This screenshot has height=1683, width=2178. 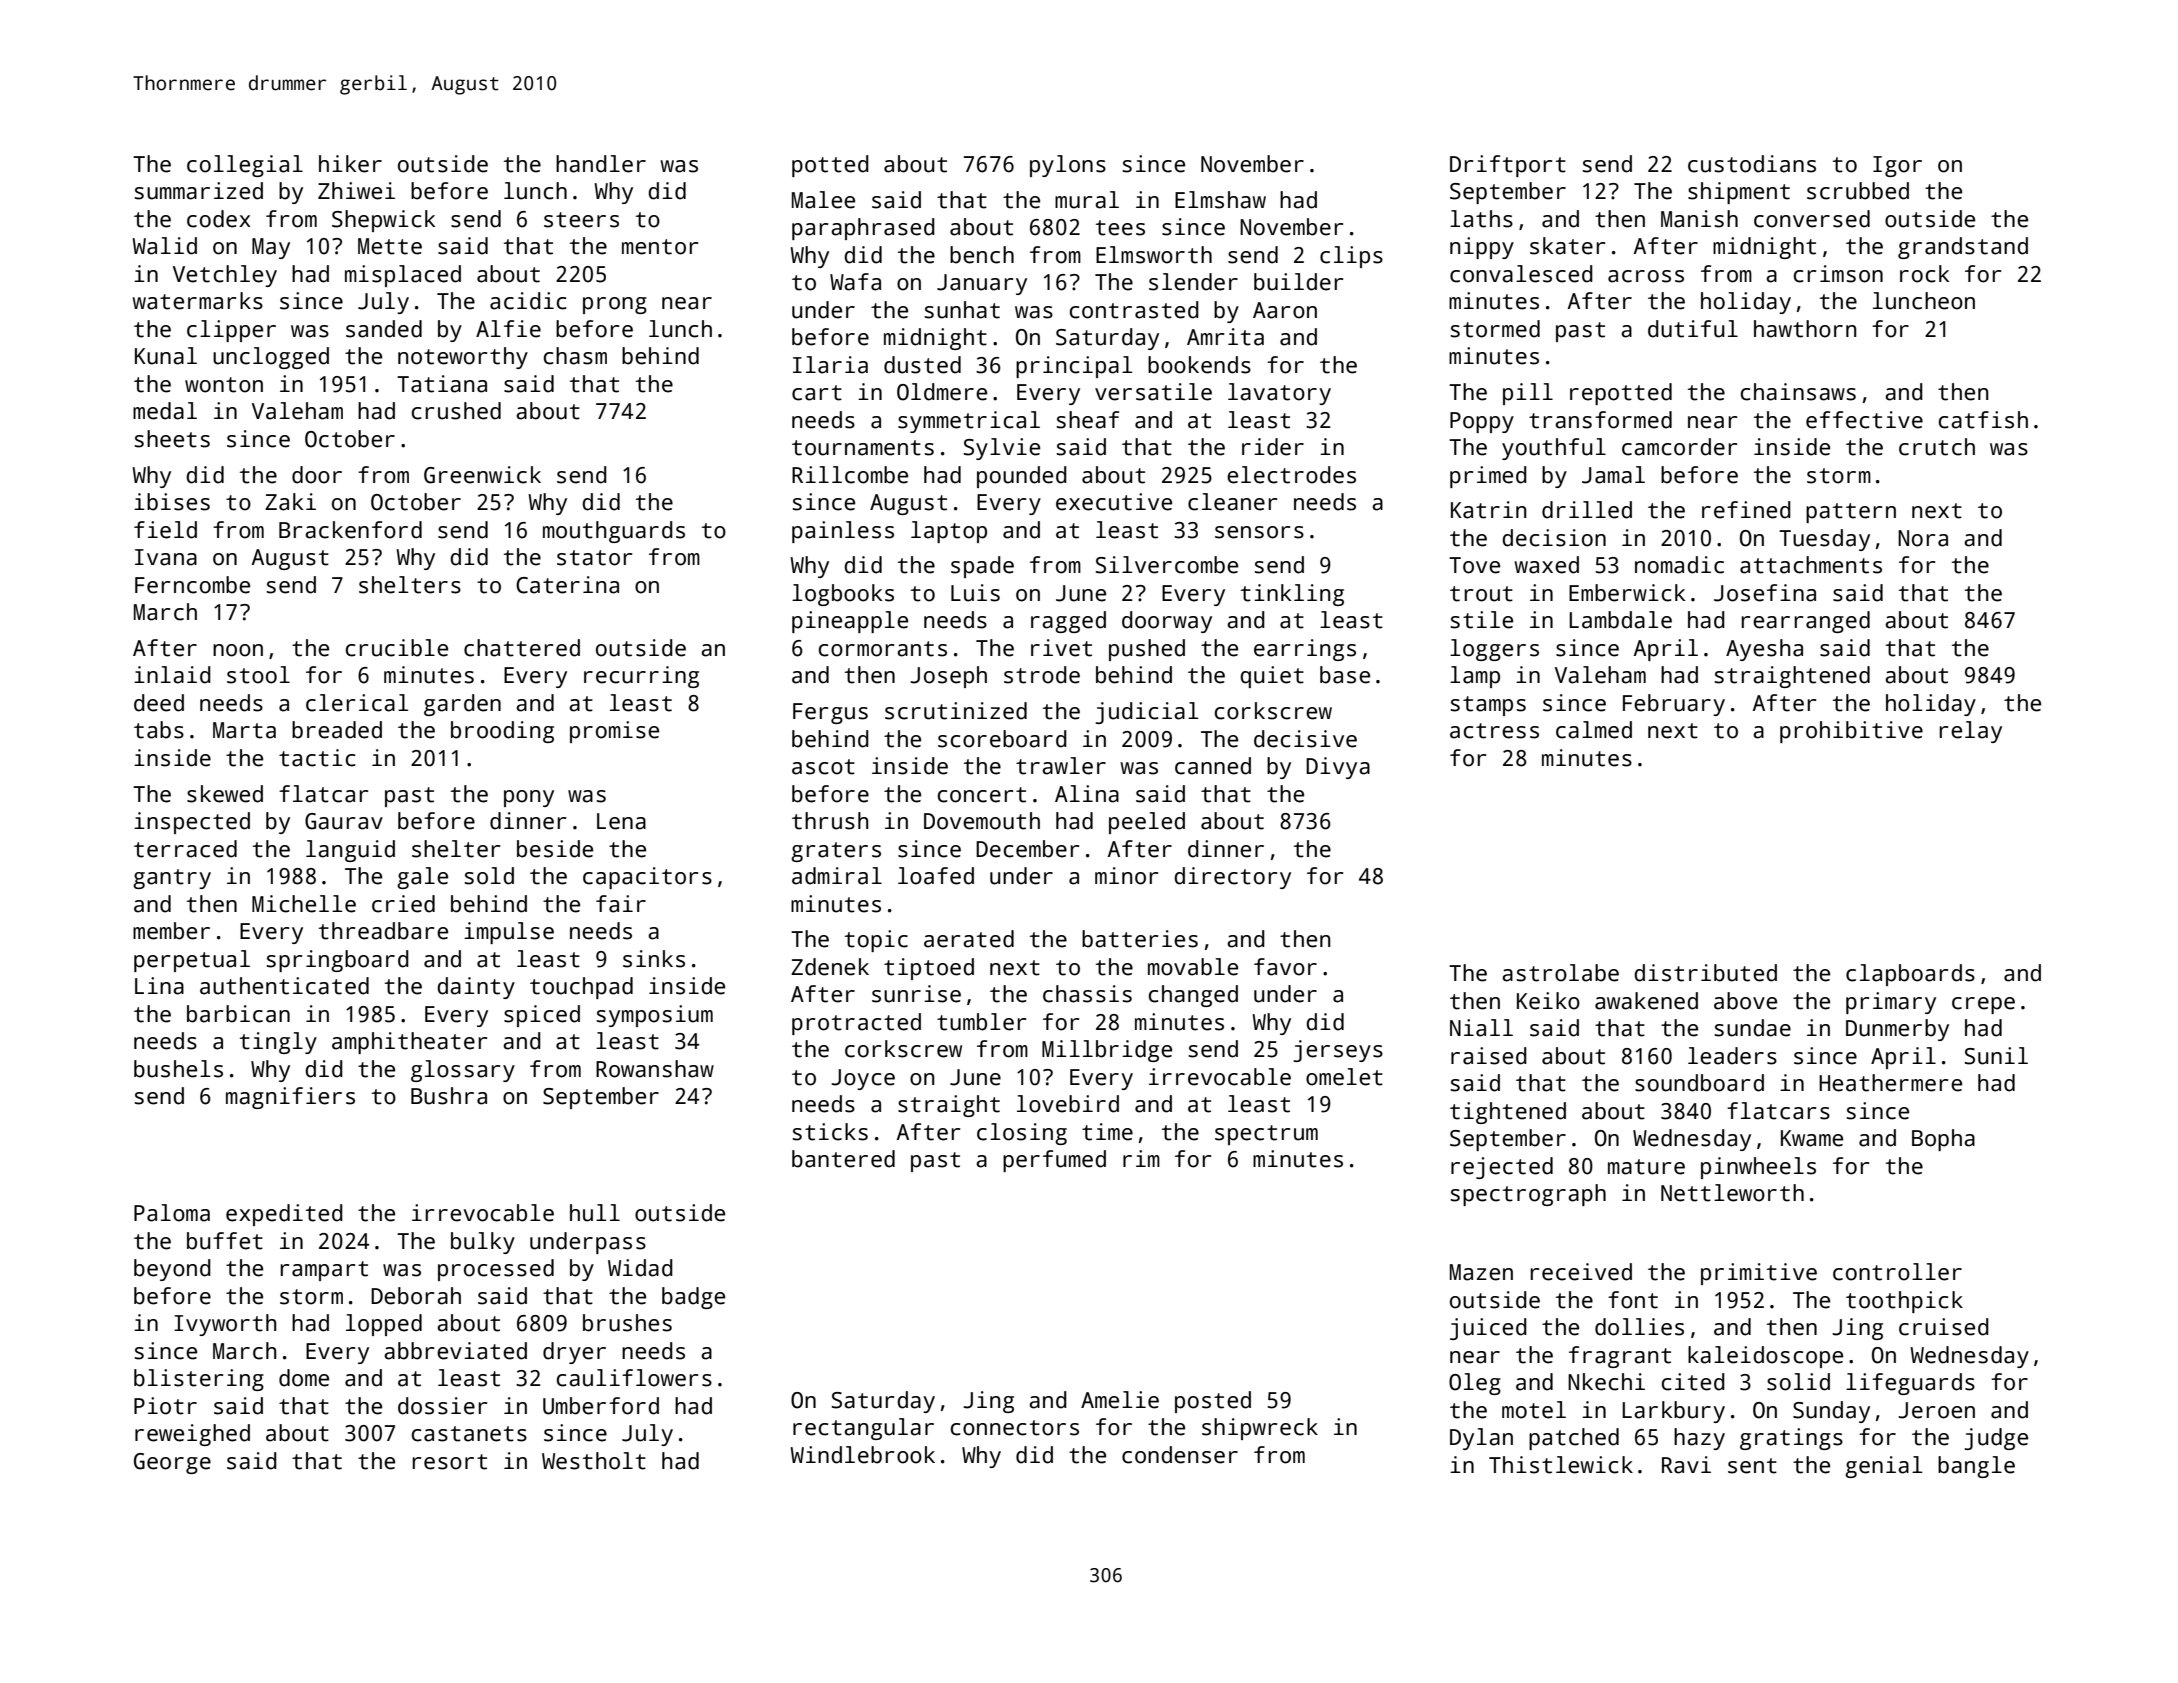 What do you see at coordinates (1732, 1193) in the screenshot?
I see `Nettleworth` at bounding box center [1732, 1193].
